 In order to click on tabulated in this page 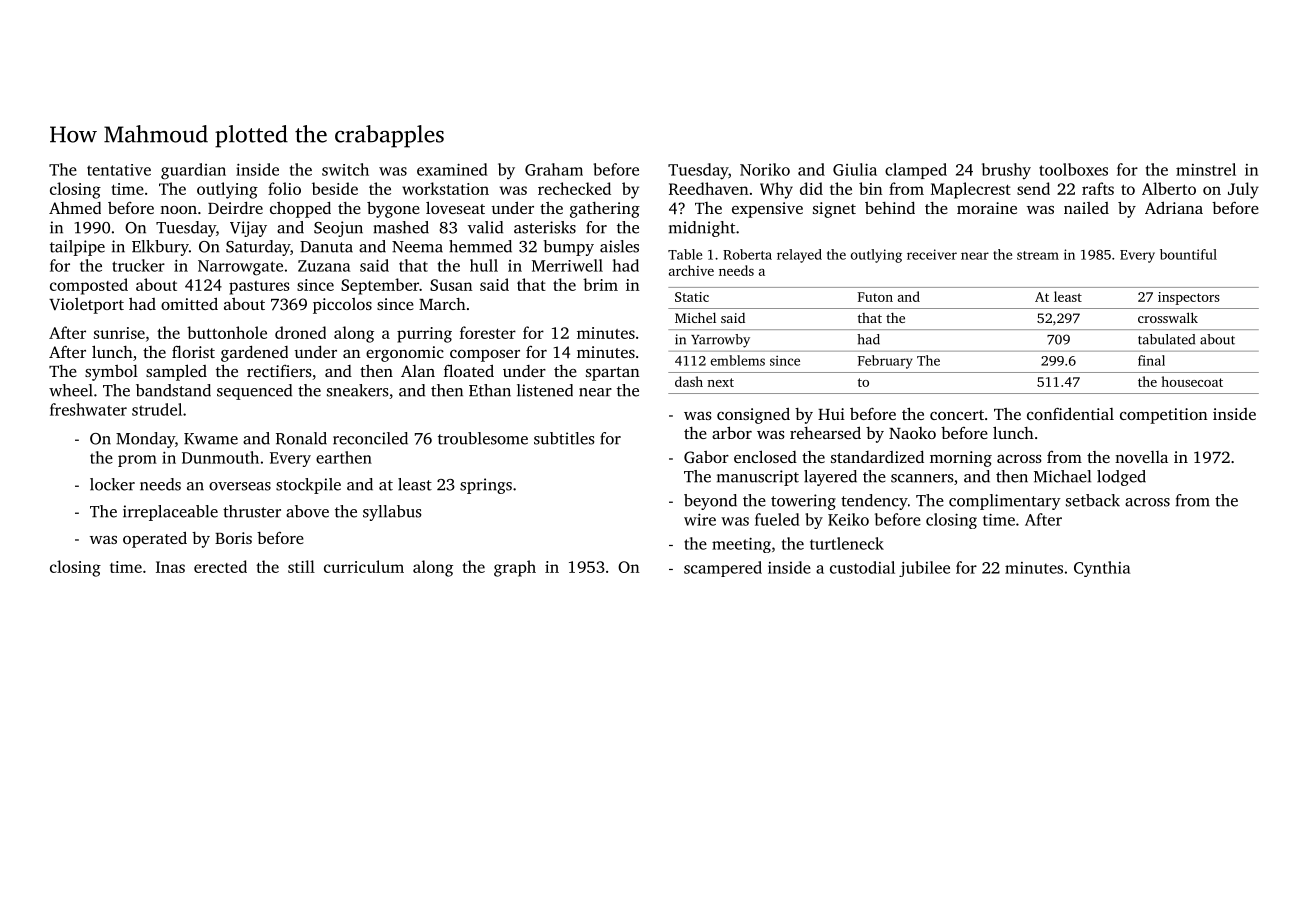, I will do `click(1166, 339)`.
